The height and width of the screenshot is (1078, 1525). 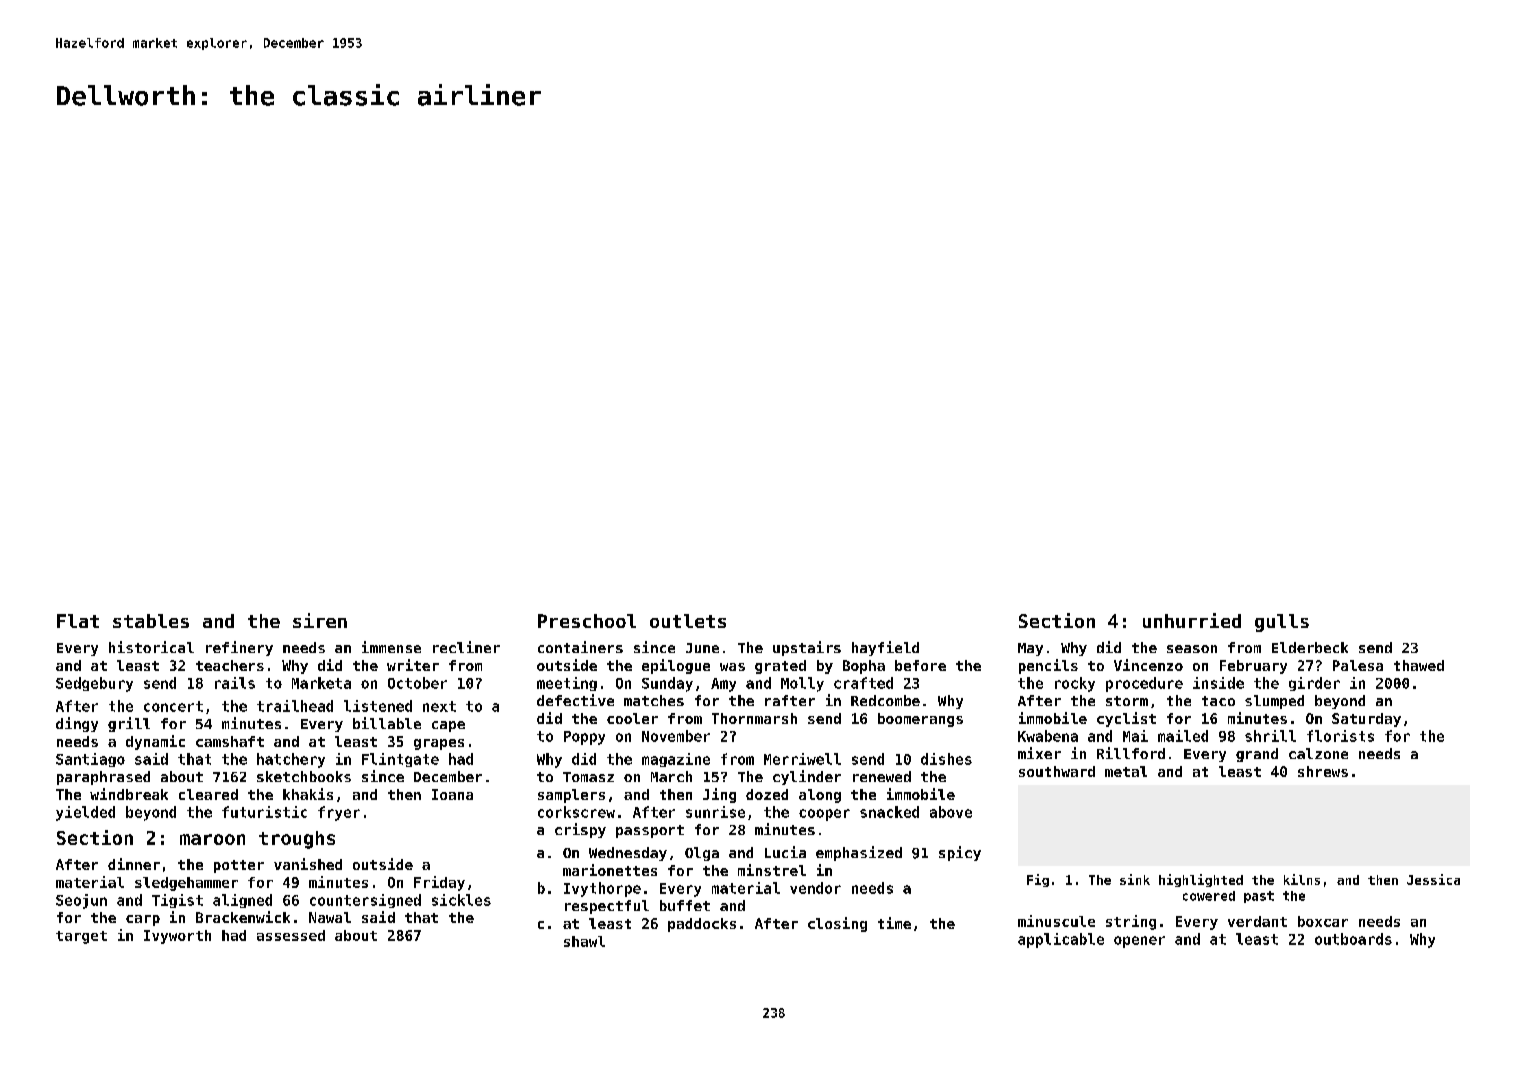 What do you see at coordinates (81, 937) in the screenshot?
I see `target` at bounding box center [81, 937].
